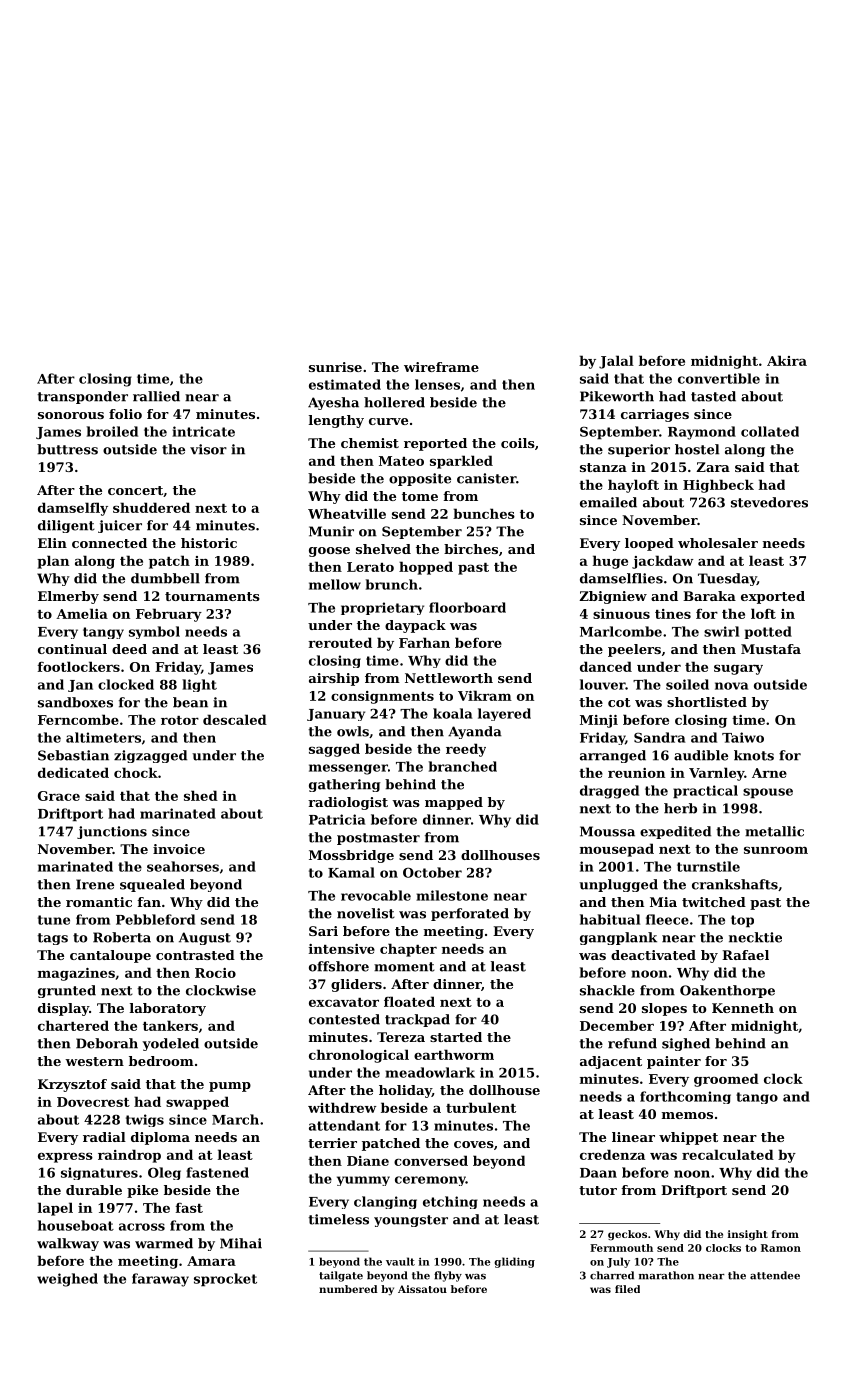 This screenshot has height=1400, width=849. Describe the element at coordinates (422, 1289) in the screenshot. I see `Aissatou` at that location.
